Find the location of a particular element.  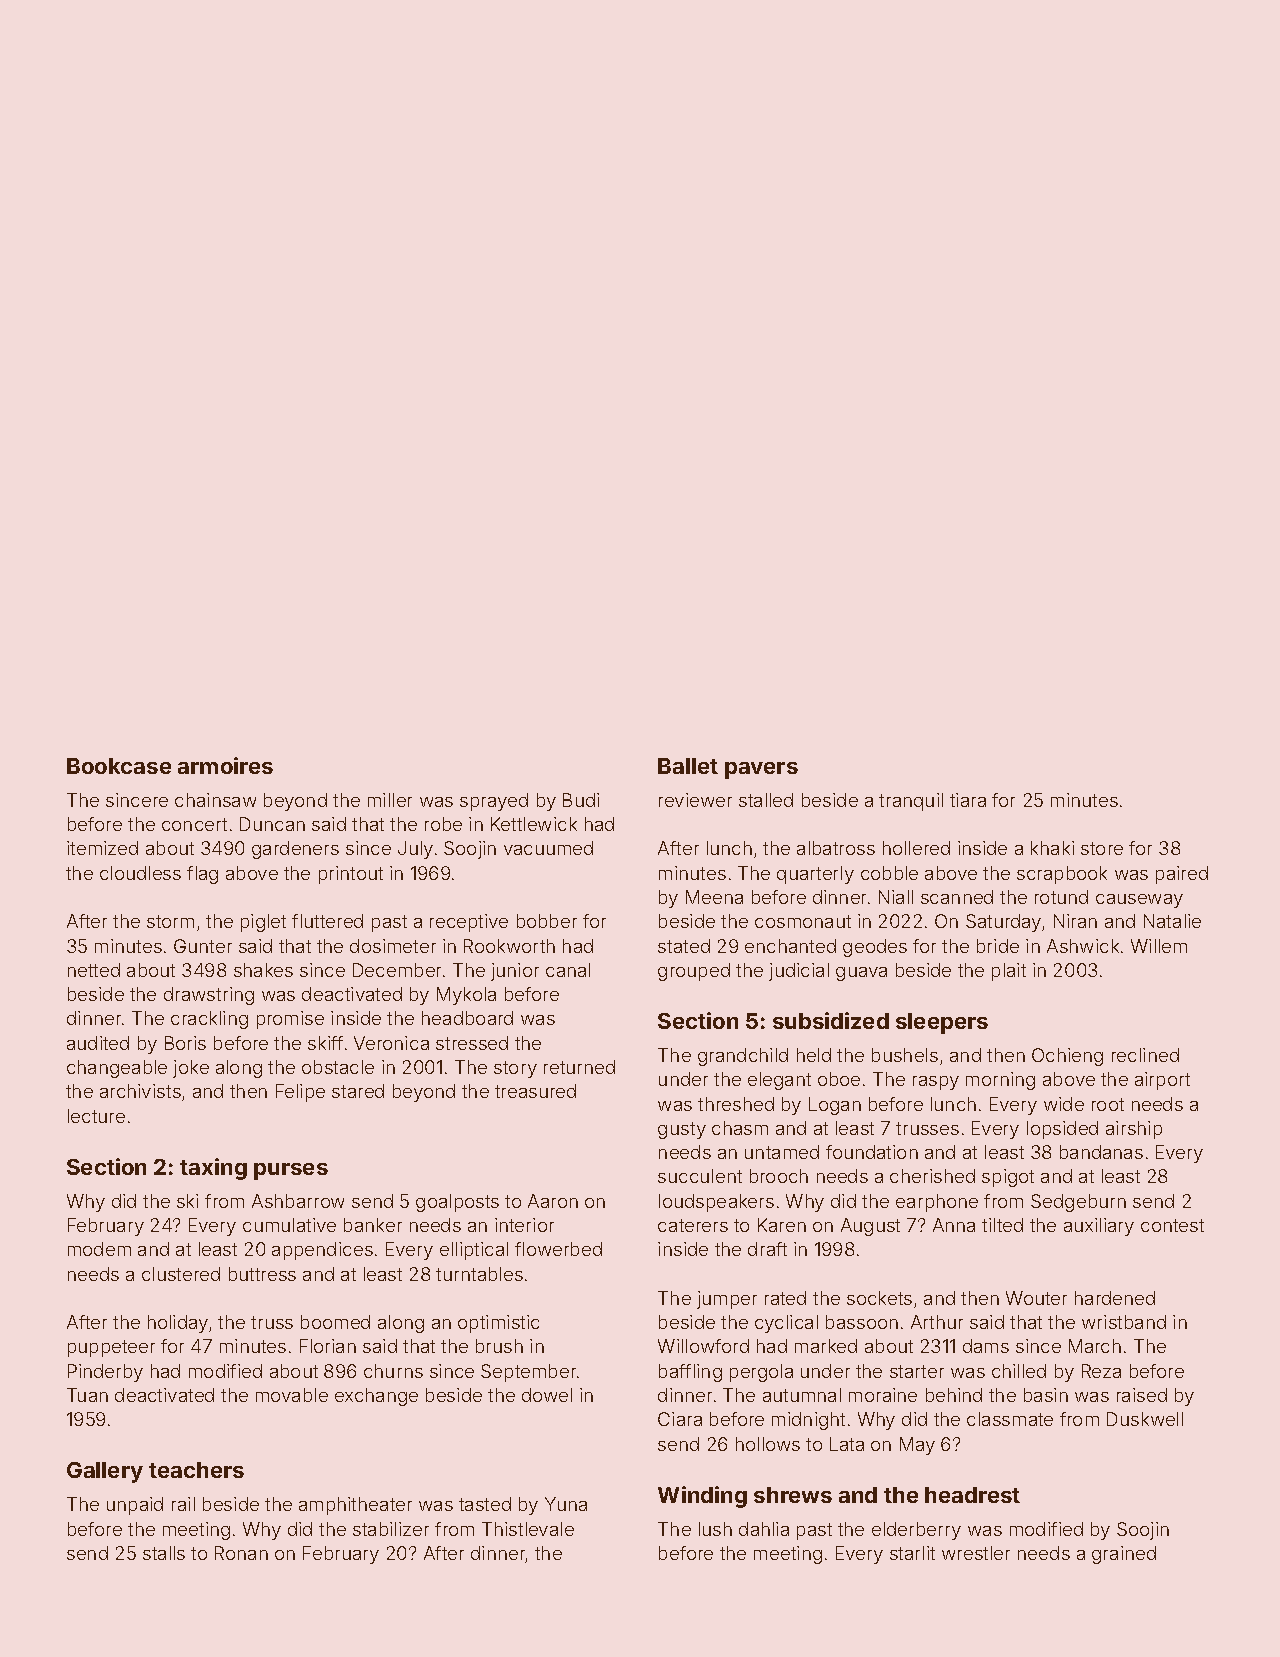

Ballet is located at coordinates (688, 766).
